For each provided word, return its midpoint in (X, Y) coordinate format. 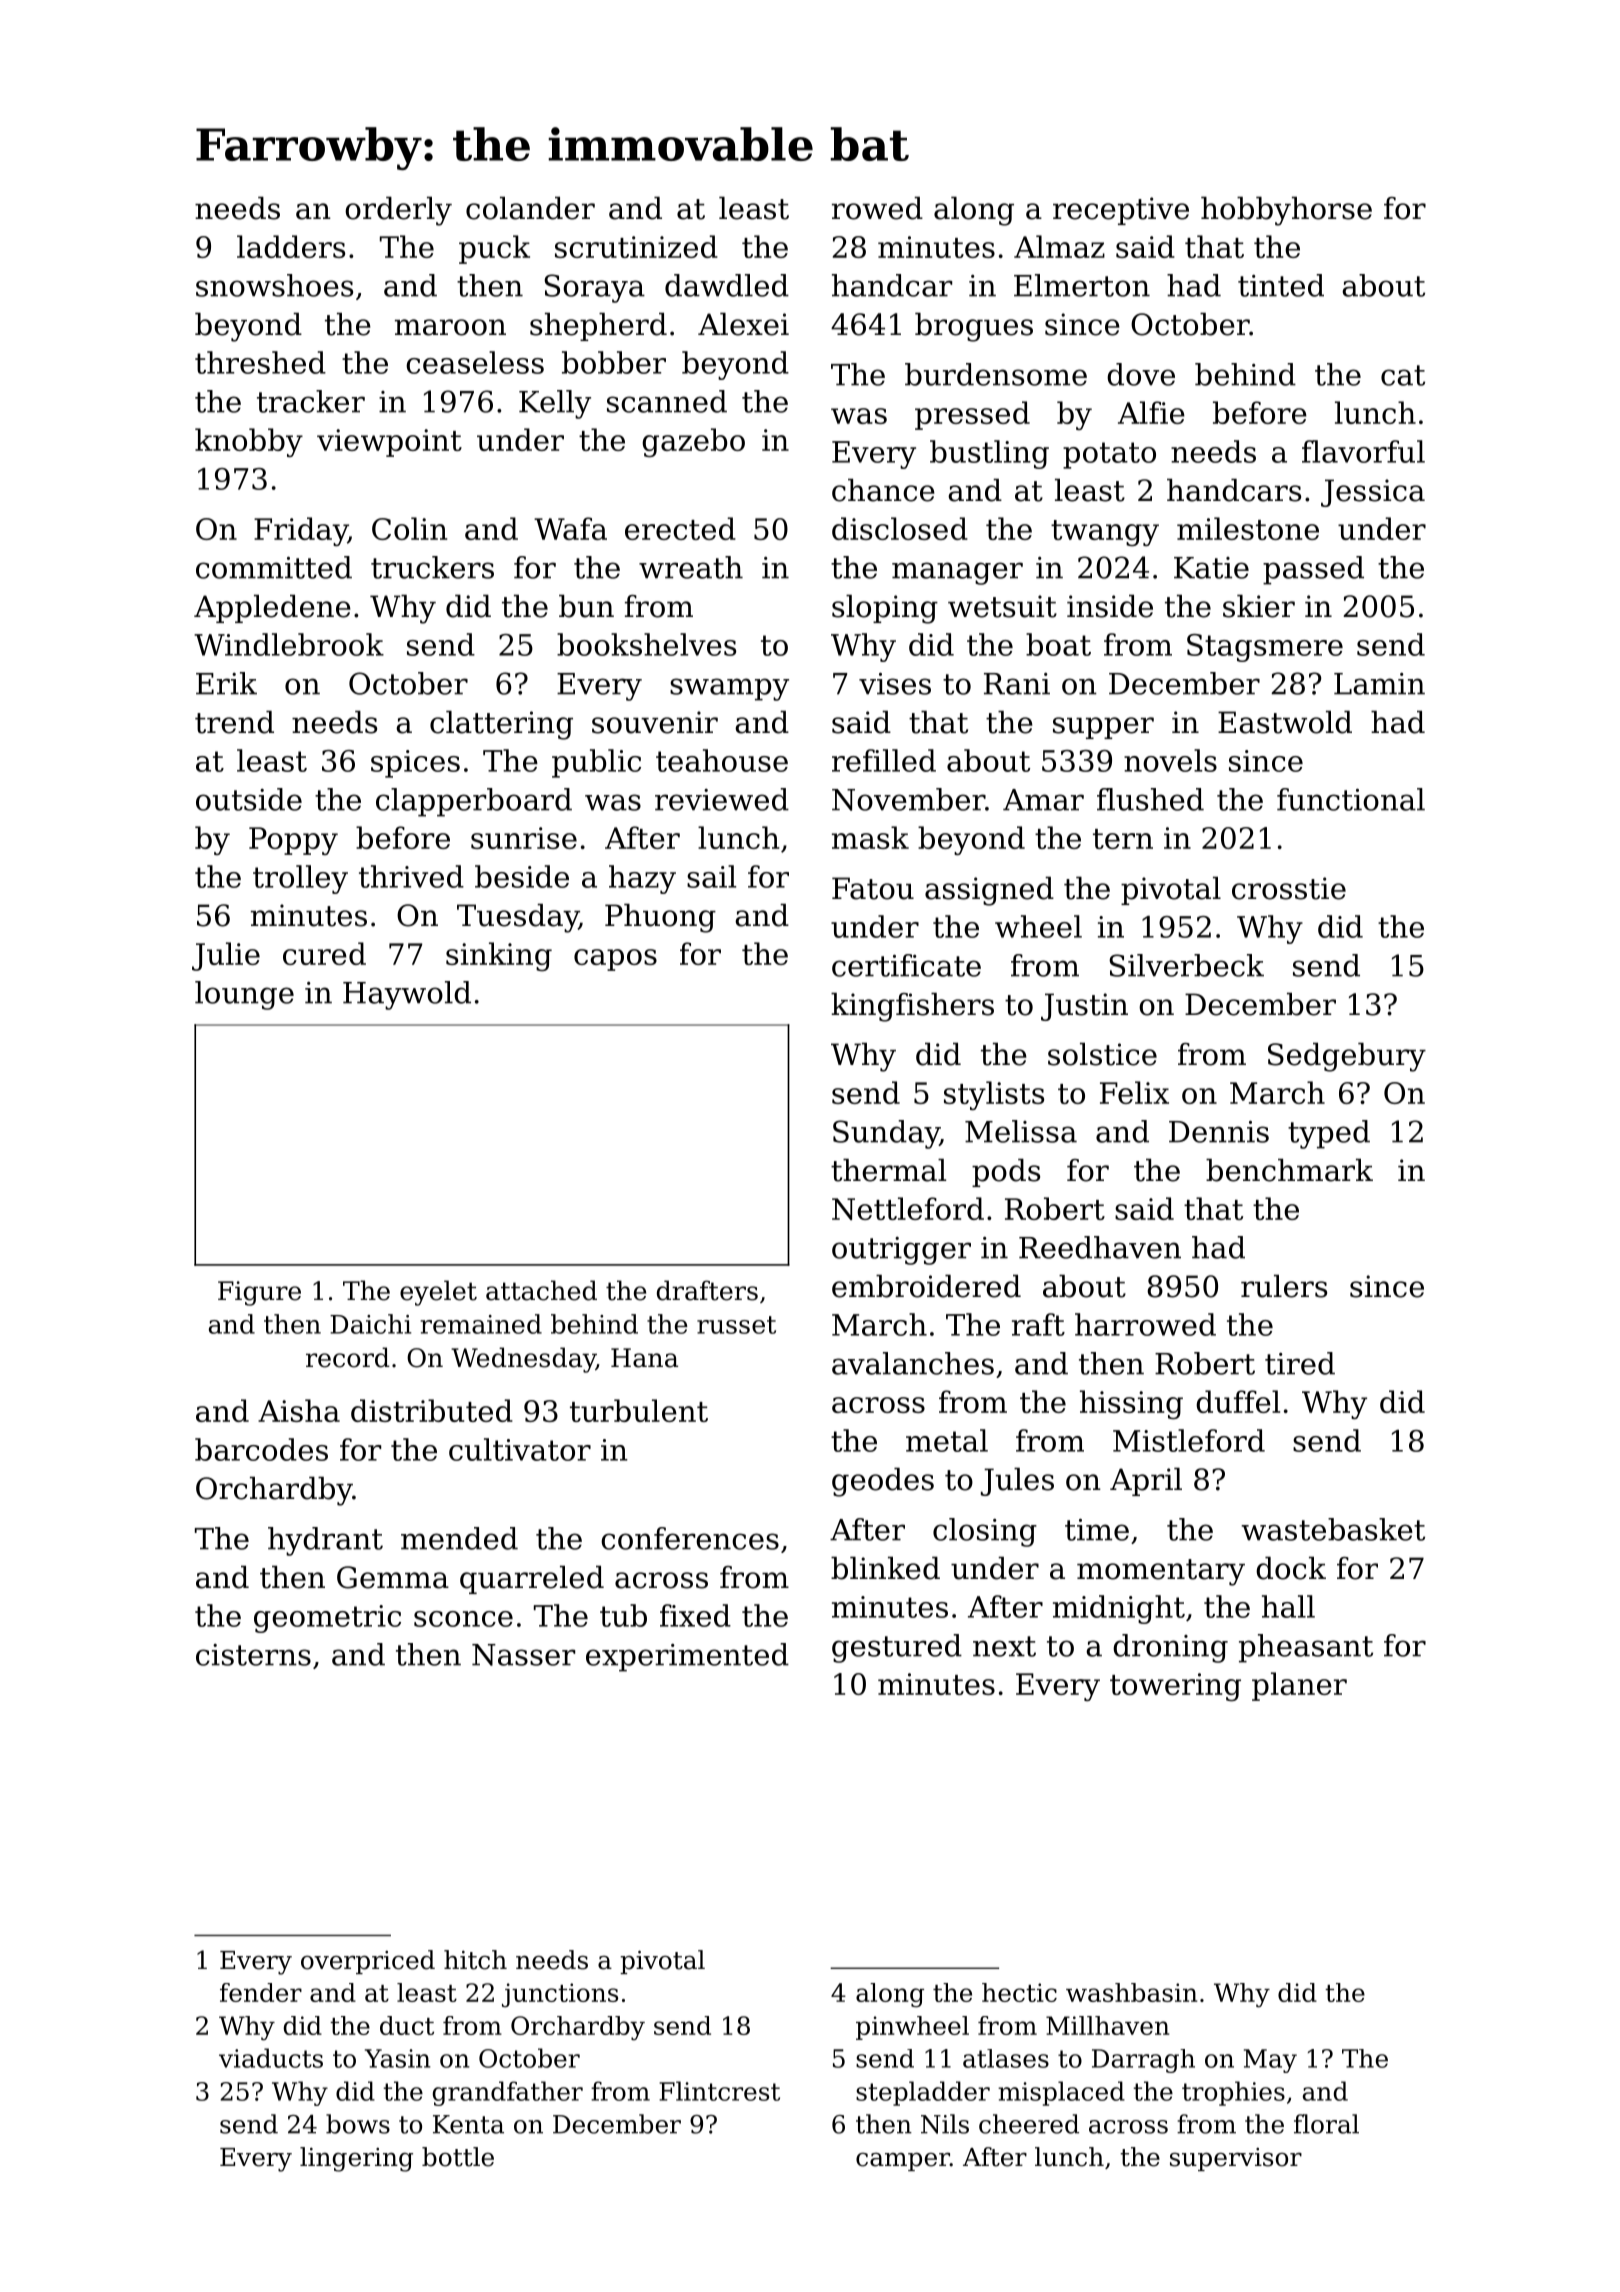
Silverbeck (1186, 965)
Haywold (407, 995)
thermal (888, 1170)
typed (1329, 1134)
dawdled (727, 285)
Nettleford (908, 1208)
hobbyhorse (1286, 211)
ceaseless (475, 362)
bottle (458, 2157)
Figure (259, 1293)
